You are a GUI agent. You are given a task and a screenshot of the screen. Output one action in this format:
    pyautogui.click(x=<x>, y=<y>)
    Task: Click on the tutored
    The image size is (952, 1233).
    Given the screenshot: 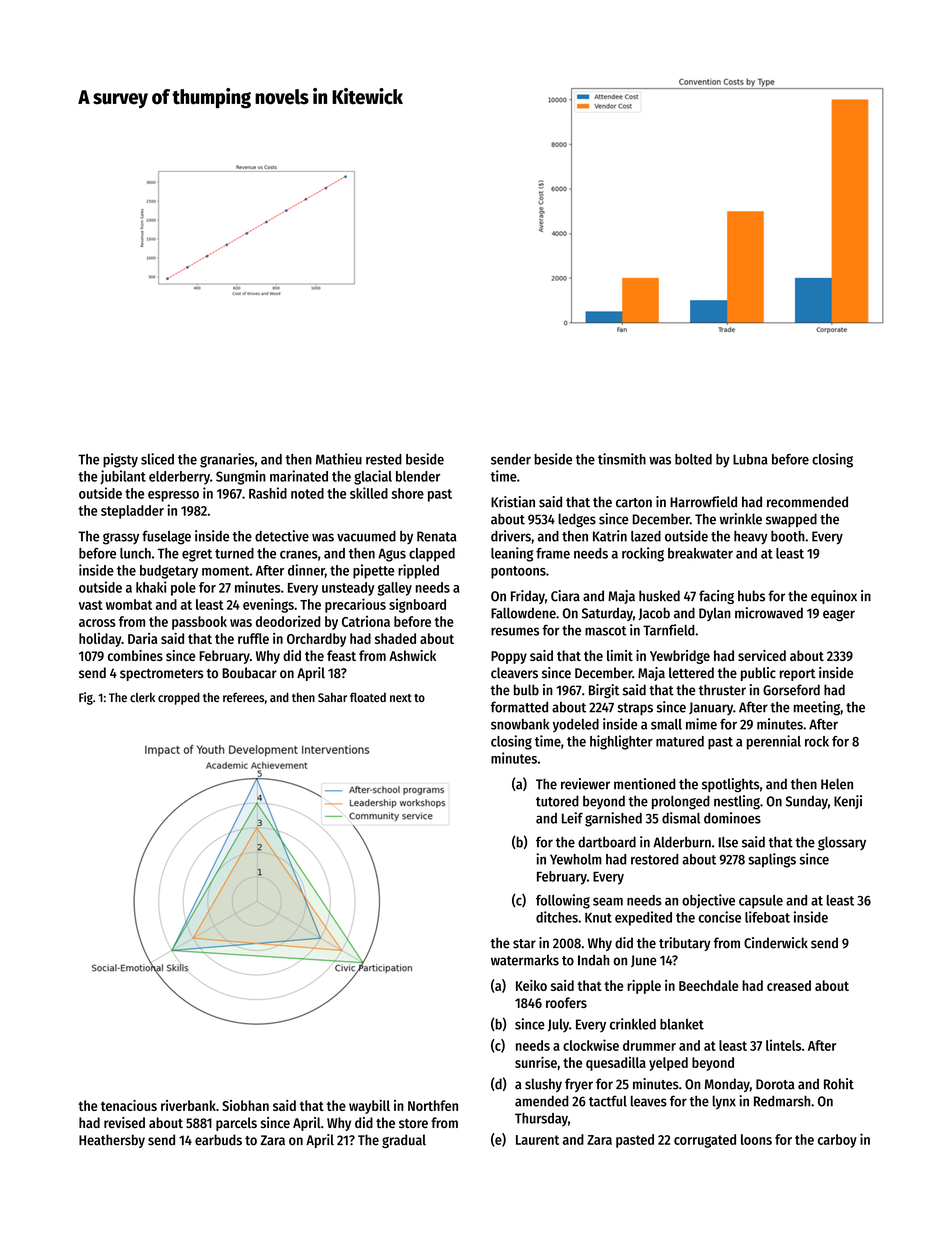 What is the action you would take?
    pyautogui.click(x=557, y=801)
